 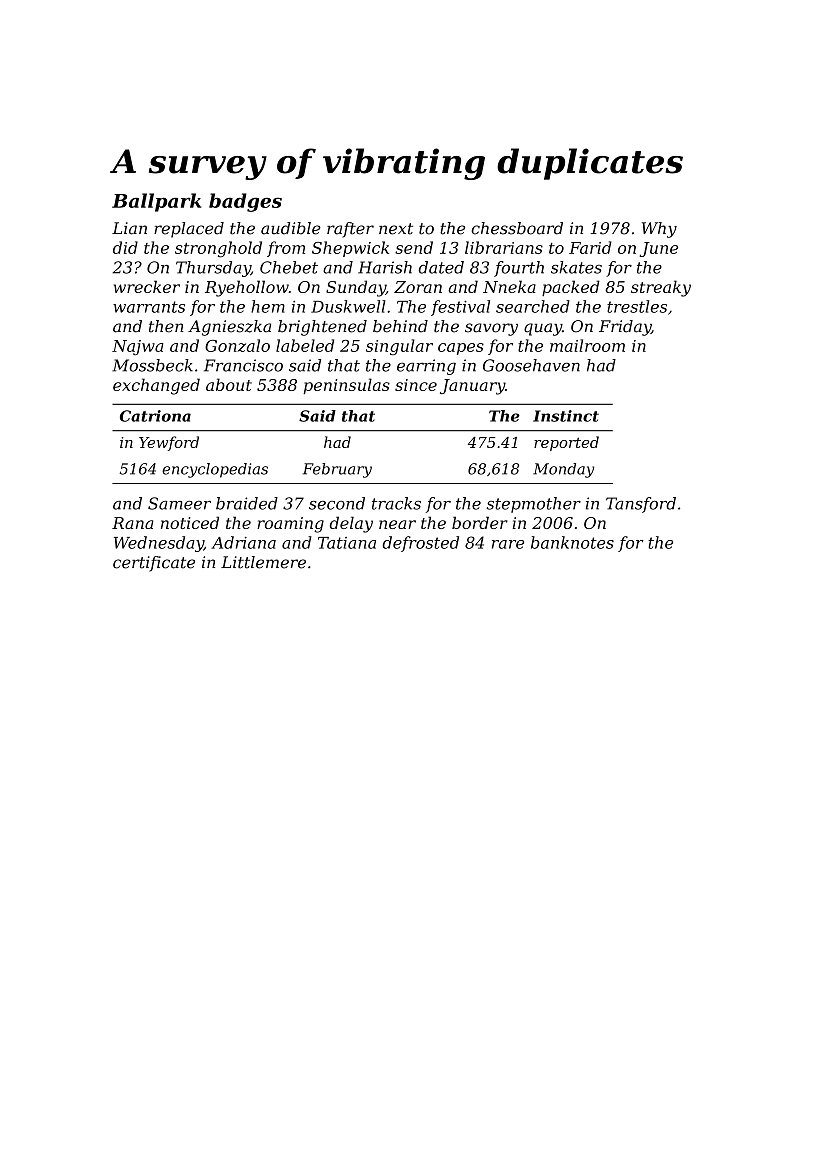 What do you see at coordinates (590, 247) in the page?
I see `Farid` at bounding box center [590, 247].
